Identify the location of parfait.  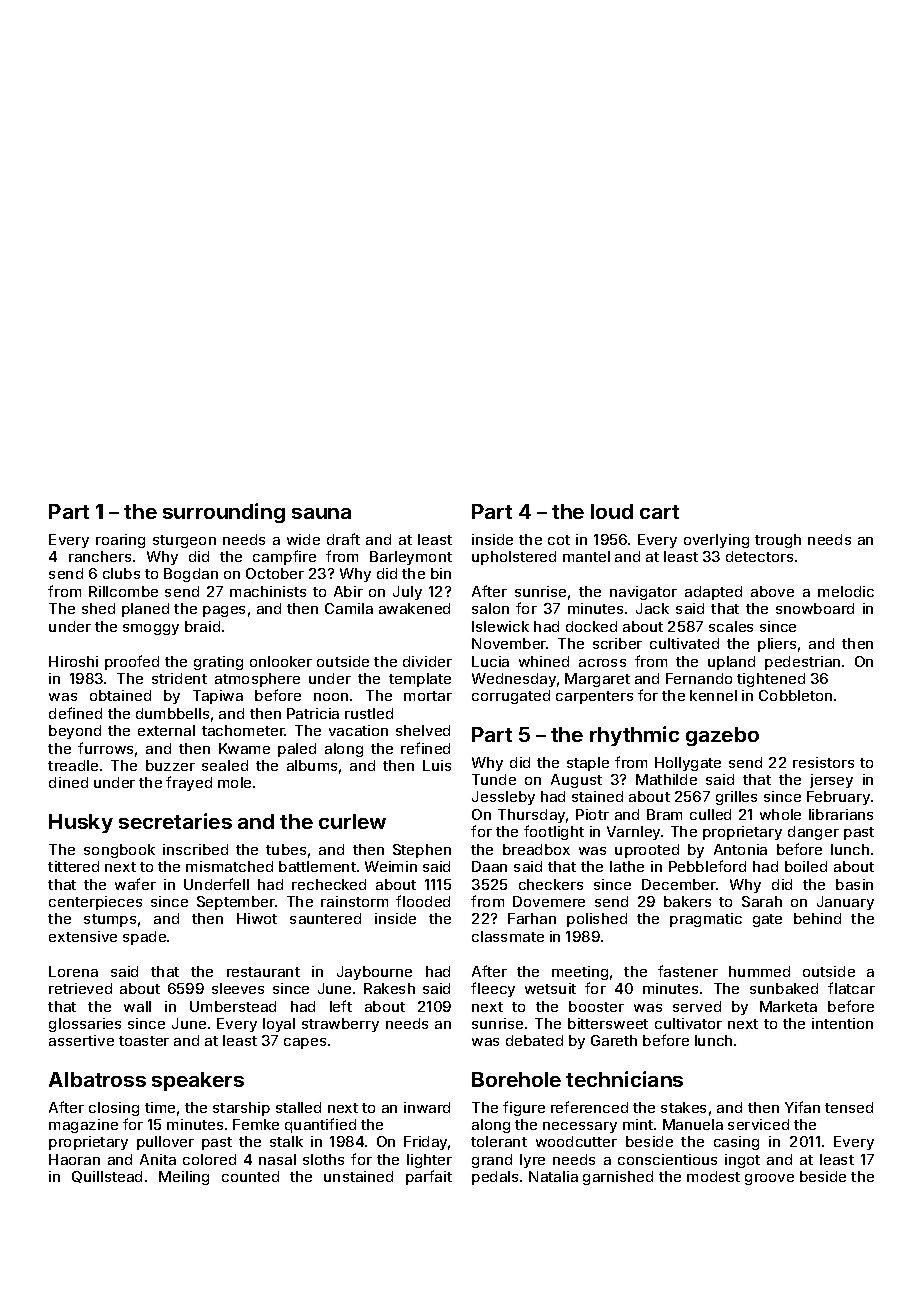
(429, 1177).
